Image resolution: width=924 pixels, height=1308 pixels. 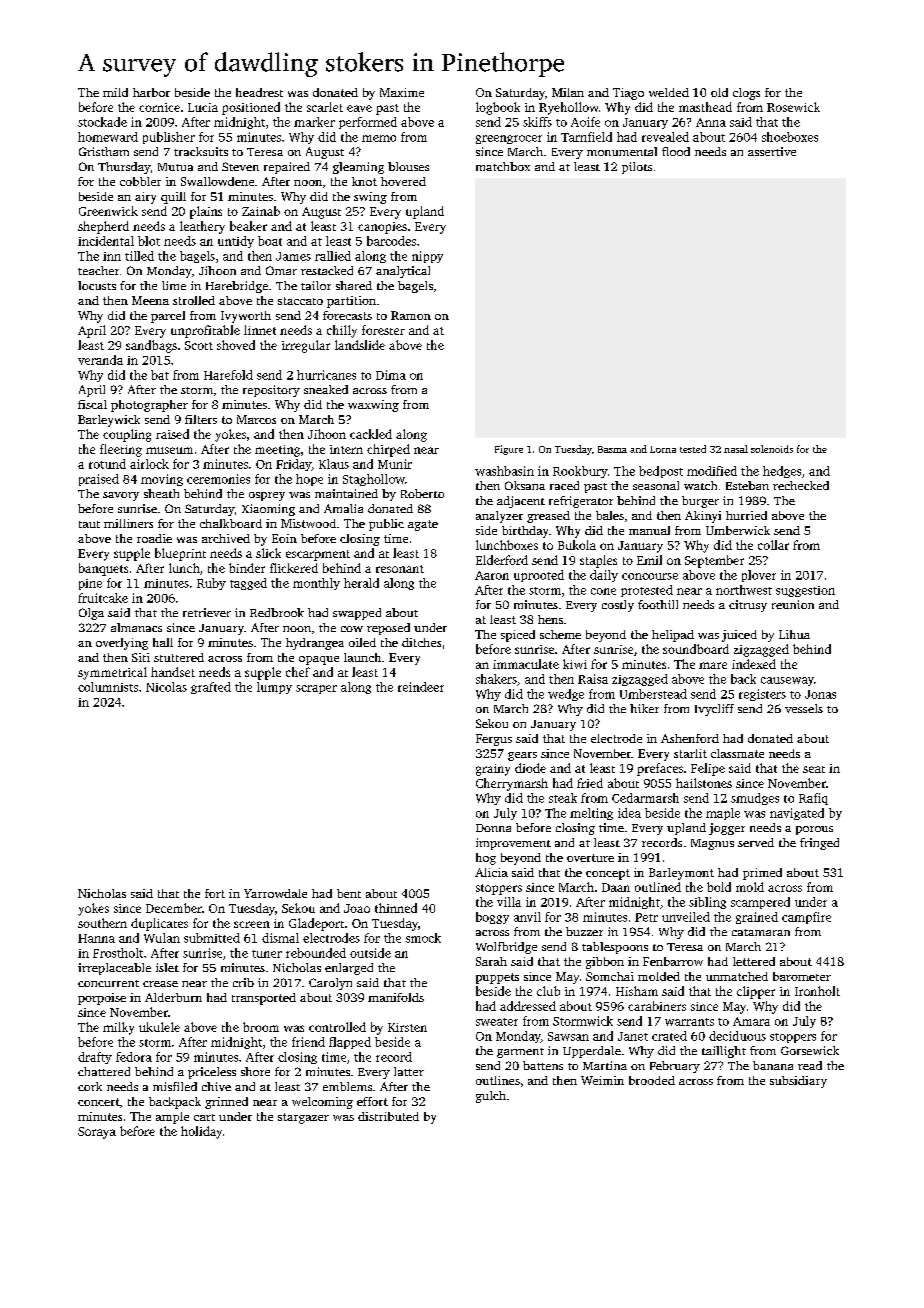 What do you see at coordinates (402, 92) in the screenshot?
I see `Maxime` at bounding box center [402, 92].
